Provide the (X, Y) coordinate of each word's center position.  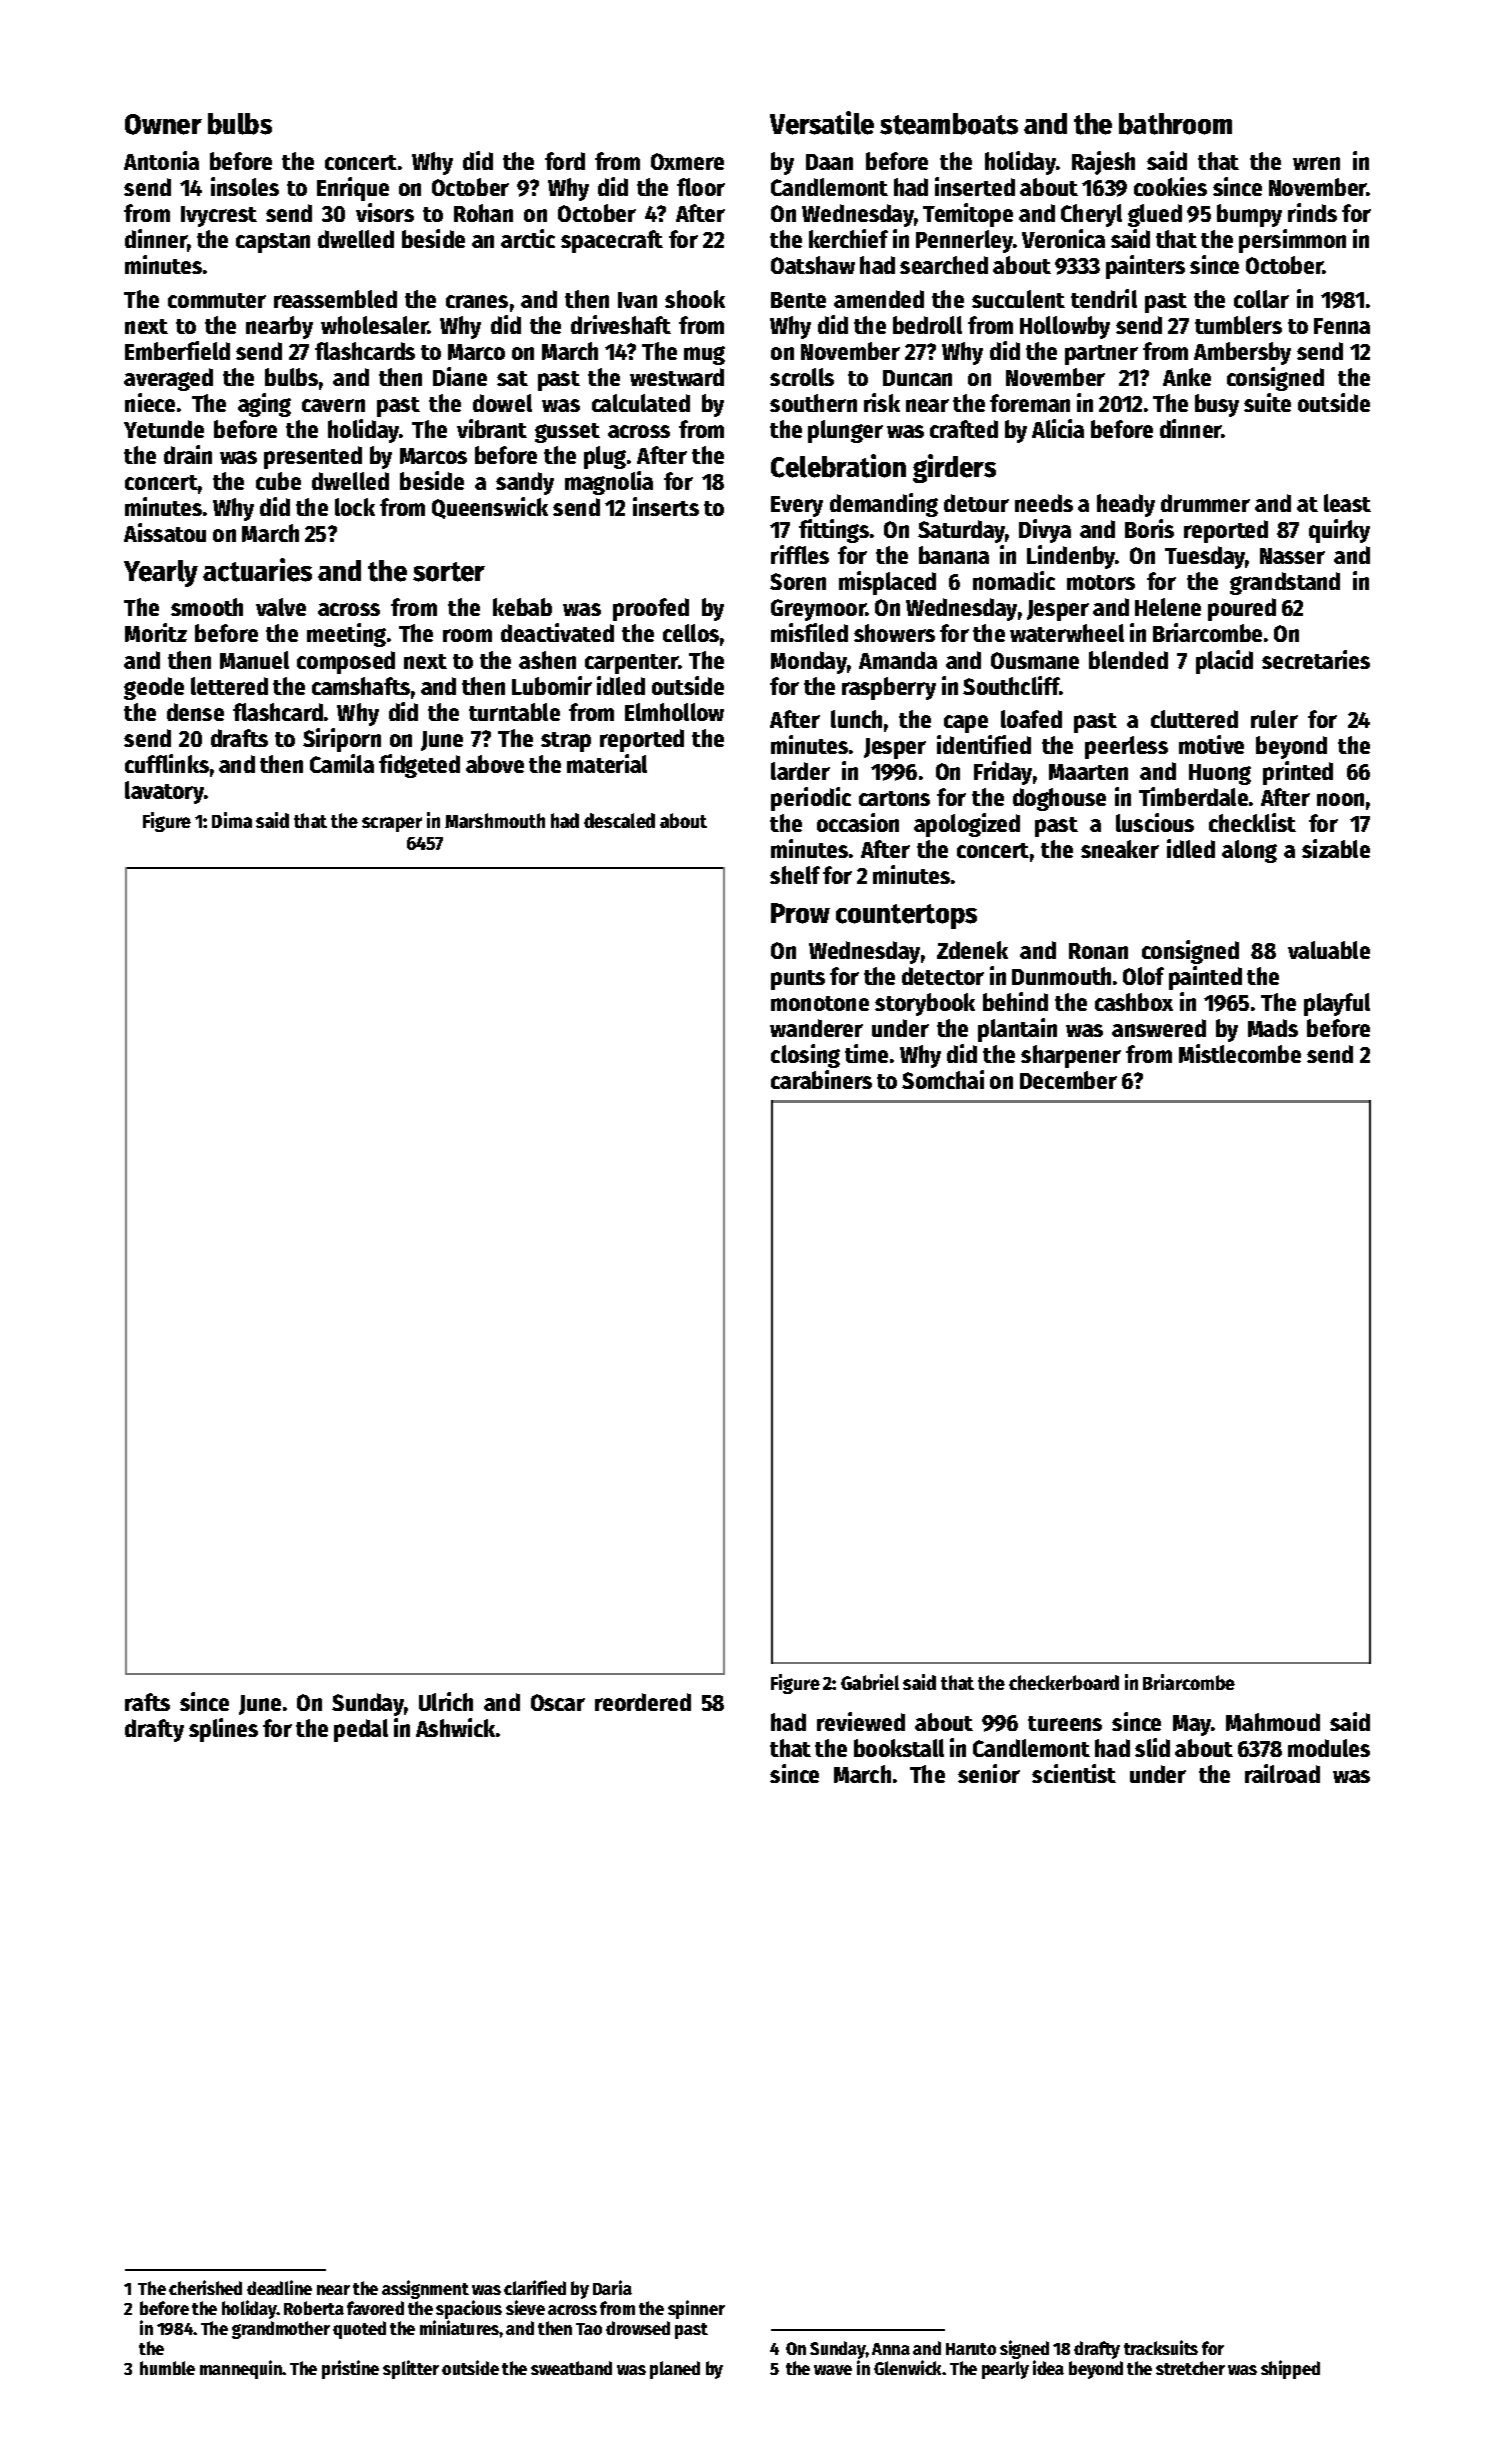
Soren (798, 581)
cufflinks (167, 763)
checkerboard (1064, 1682)
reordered (643, 1702)
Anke (1187, 377)
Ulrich (446, 1701)
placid (1224, 662)
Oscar (558, 1702)
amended (879, 299)
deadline (279, 2287)
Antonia (161, 160)
